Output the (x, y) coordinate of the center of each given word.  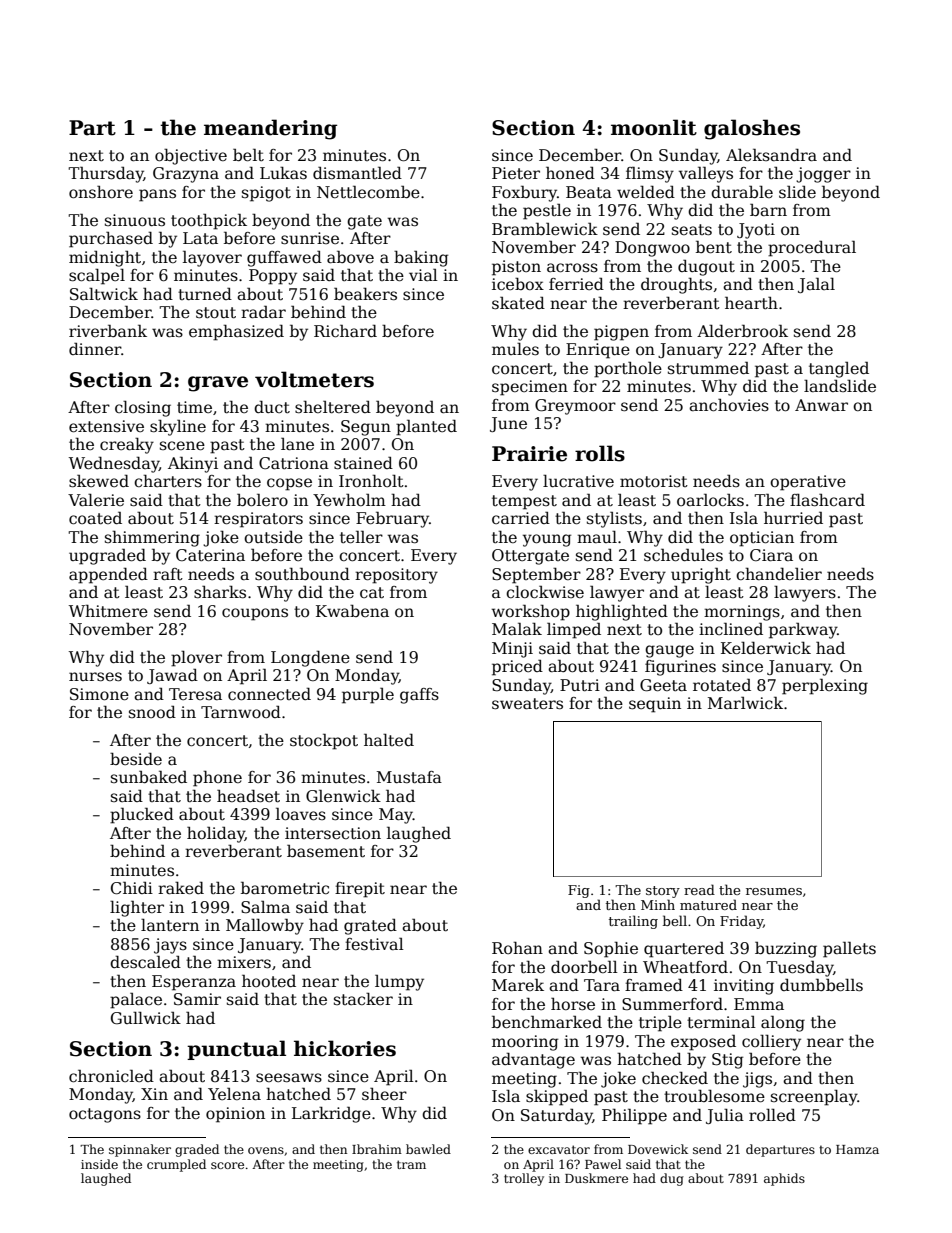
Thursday (106, 174)
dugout (706, 267)
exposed (703, 1042)
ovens (266, 1150)
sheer (384, 1094)
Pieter (516, 173)
